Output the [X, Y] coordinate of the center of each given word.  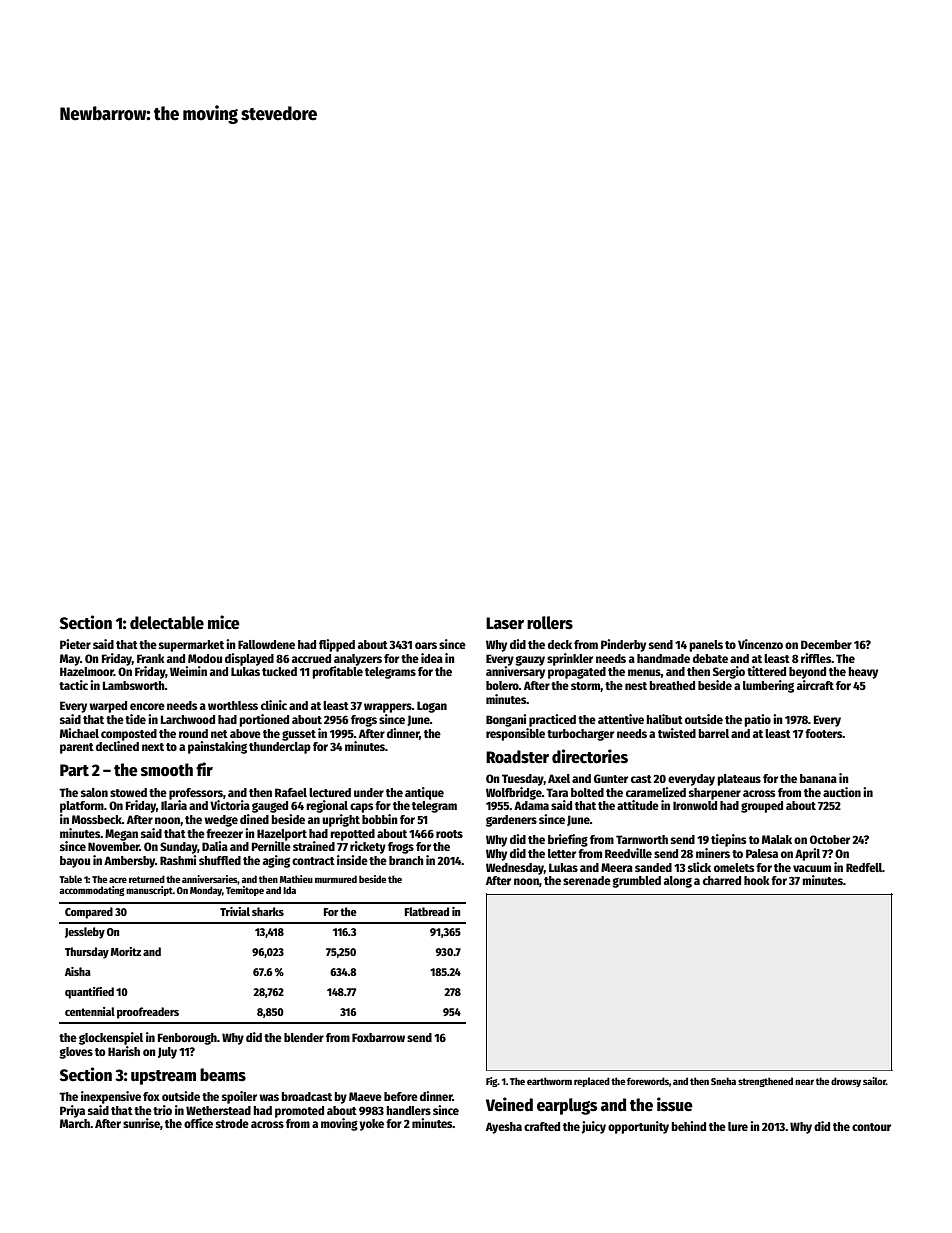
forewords [648, 1081]
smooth [167, 770]
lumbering [768, 686]
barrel [713, 733]
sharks [268, 911]
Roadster [517, 757]
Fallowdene [266, 644]
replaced [592, 1082]
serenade [587, 880]
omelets [734, 867]
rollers [550, 623]
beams [223, 1075]
